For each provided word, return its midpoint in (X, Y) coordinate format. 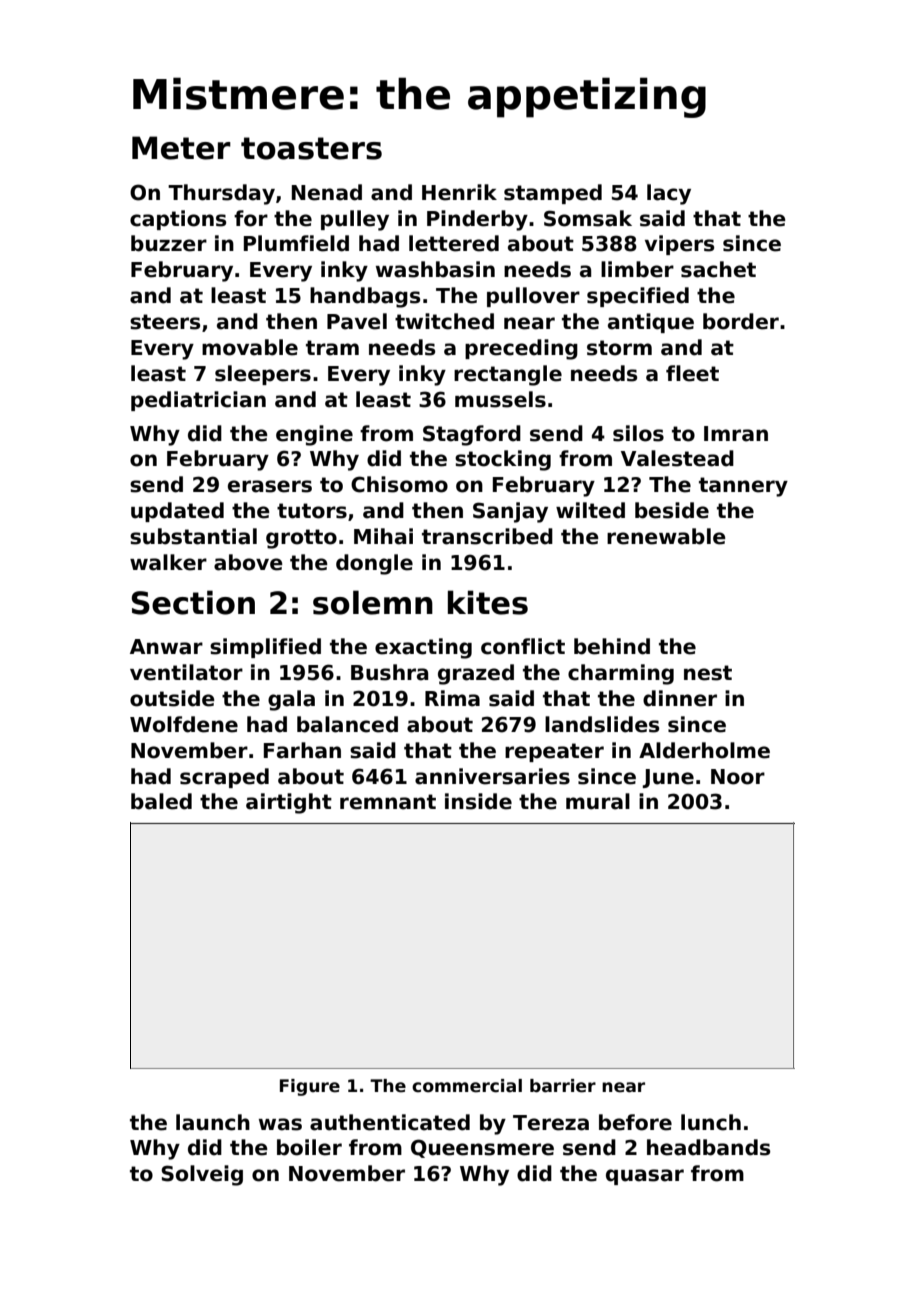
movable (250, 347)
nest (708, 673)
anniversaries (492, 776)
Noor (738, 777)
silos (638, 433)
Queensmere (482, 1148)
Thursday (221, 194)
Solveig (202, 1175)
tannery (743, 487)
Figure (310, 1087)
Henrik (459, 192)
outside (172, 698)
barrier (563, 1086)
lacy (669, 194)
